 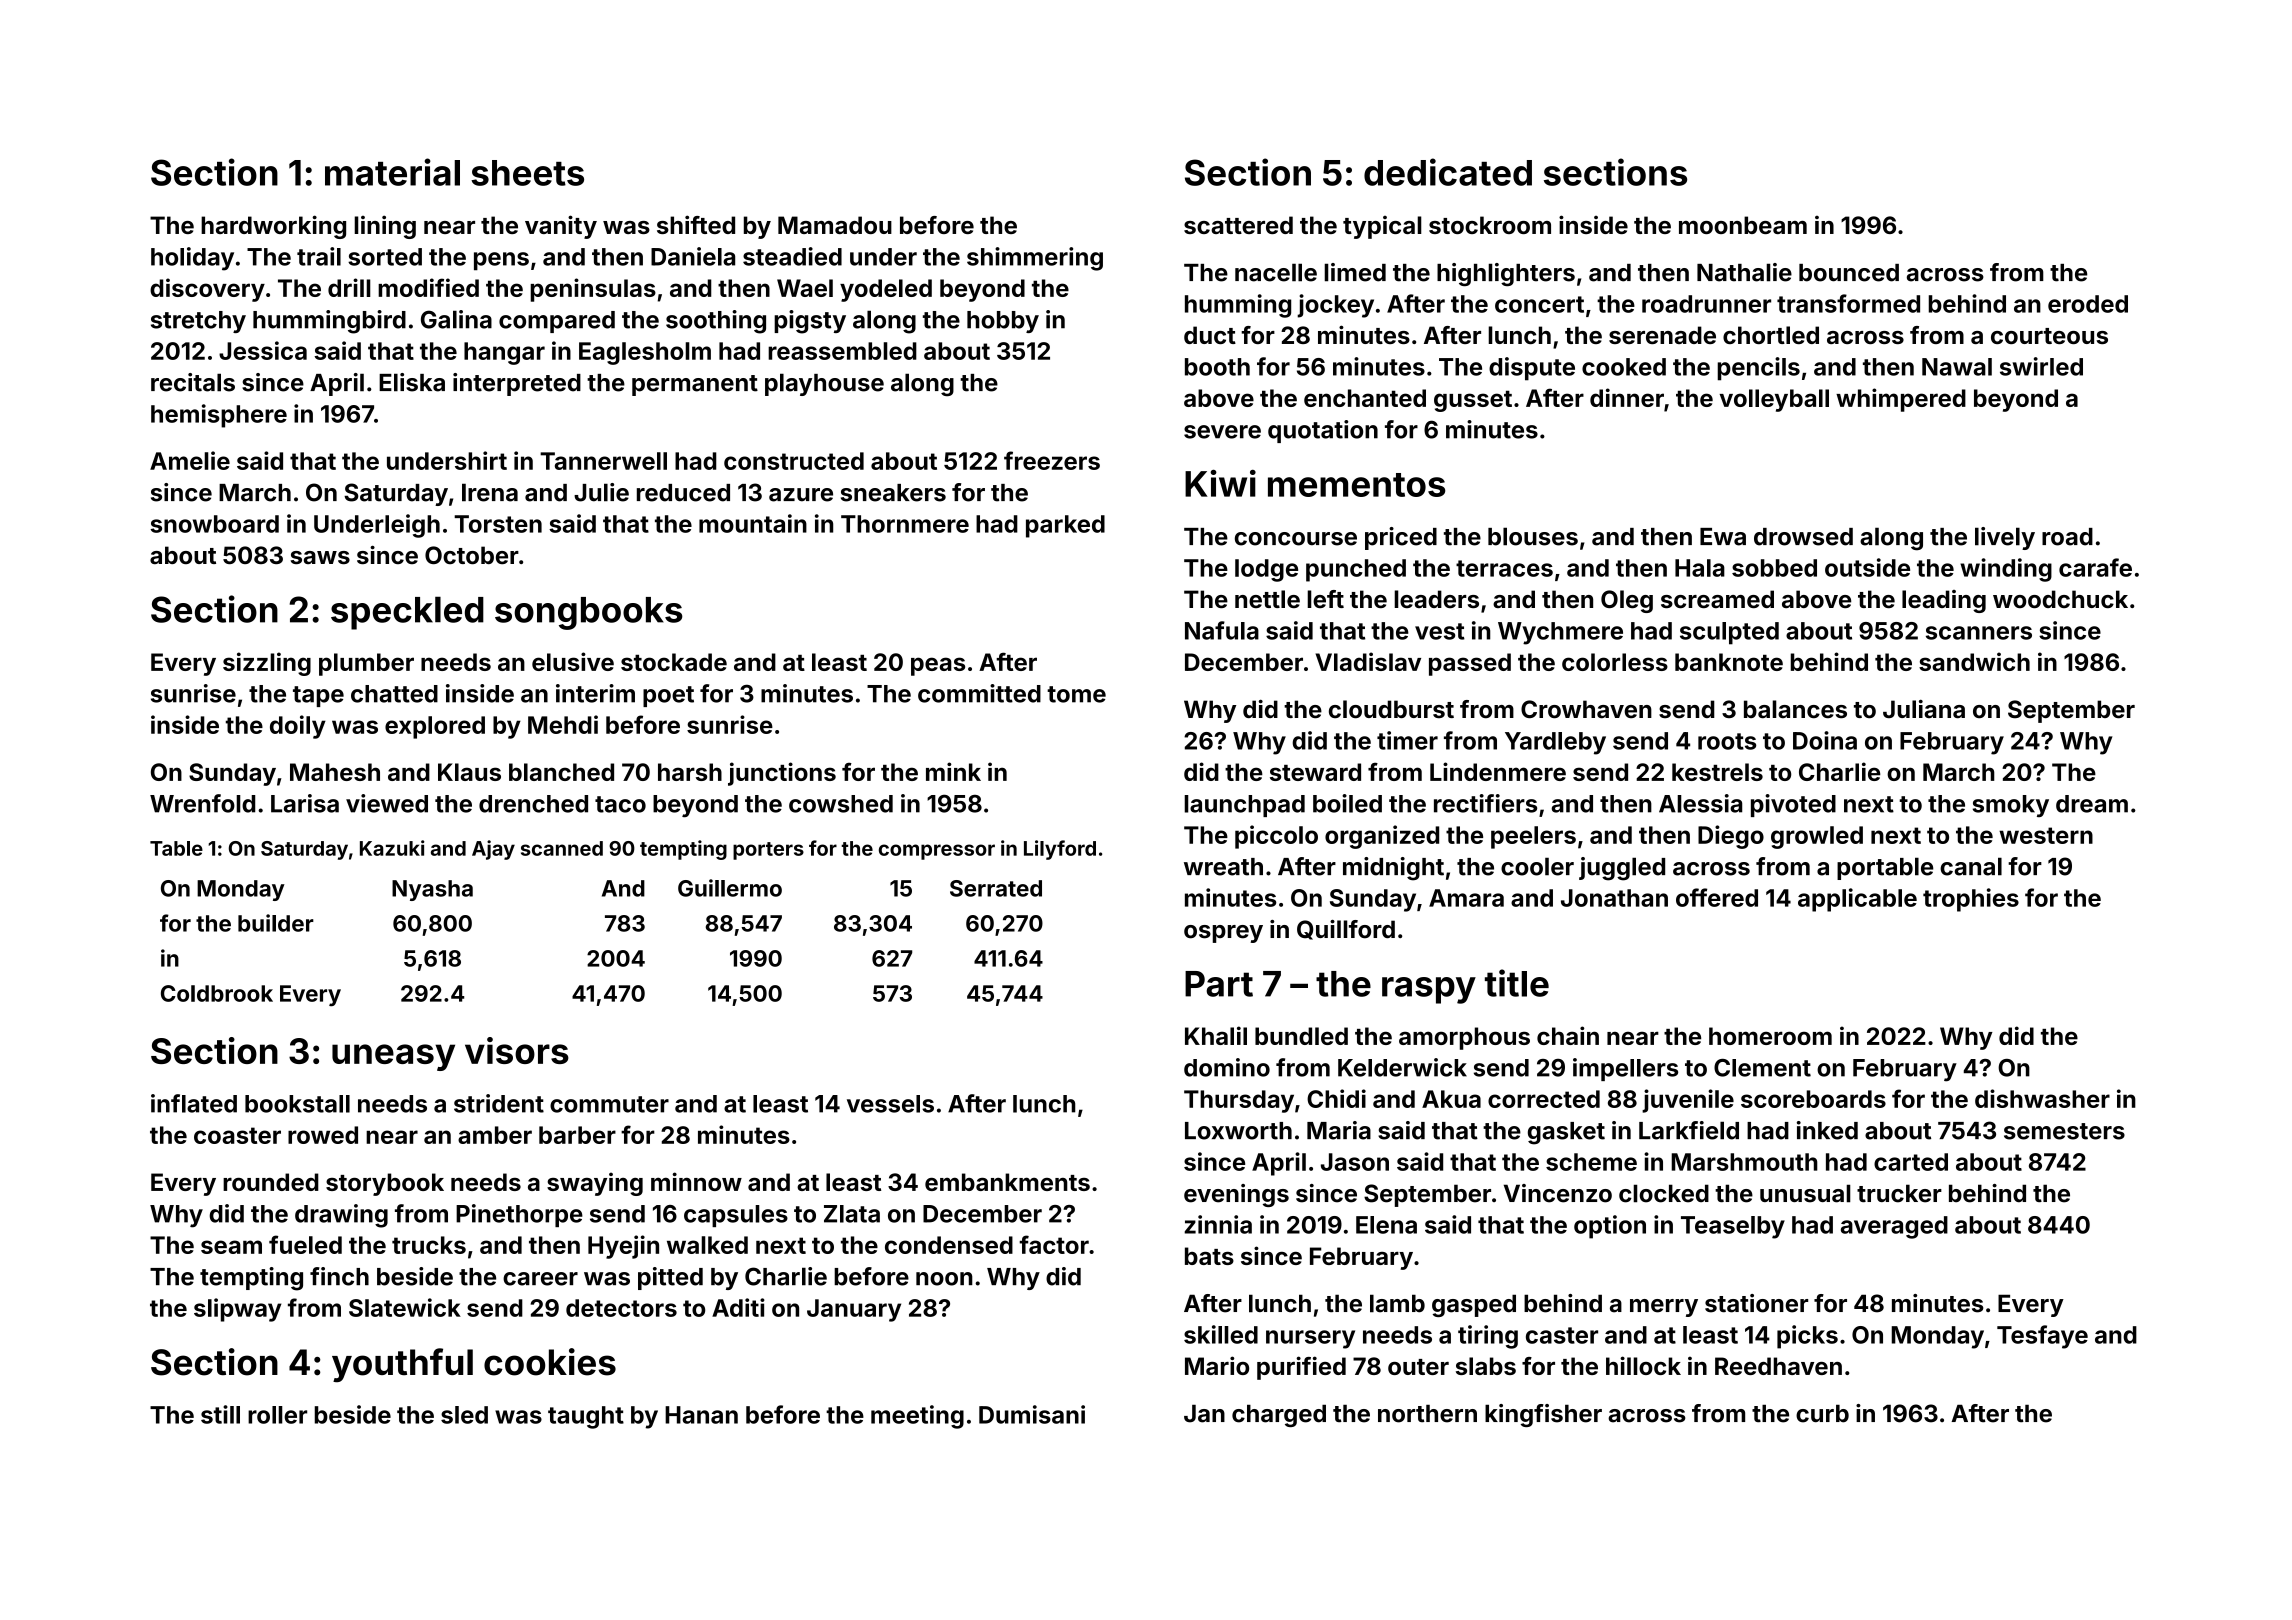 What do you see at coordinates (402, 1365) in the screenshot?
I see `youthful` at bounding box center [402, 1365].
